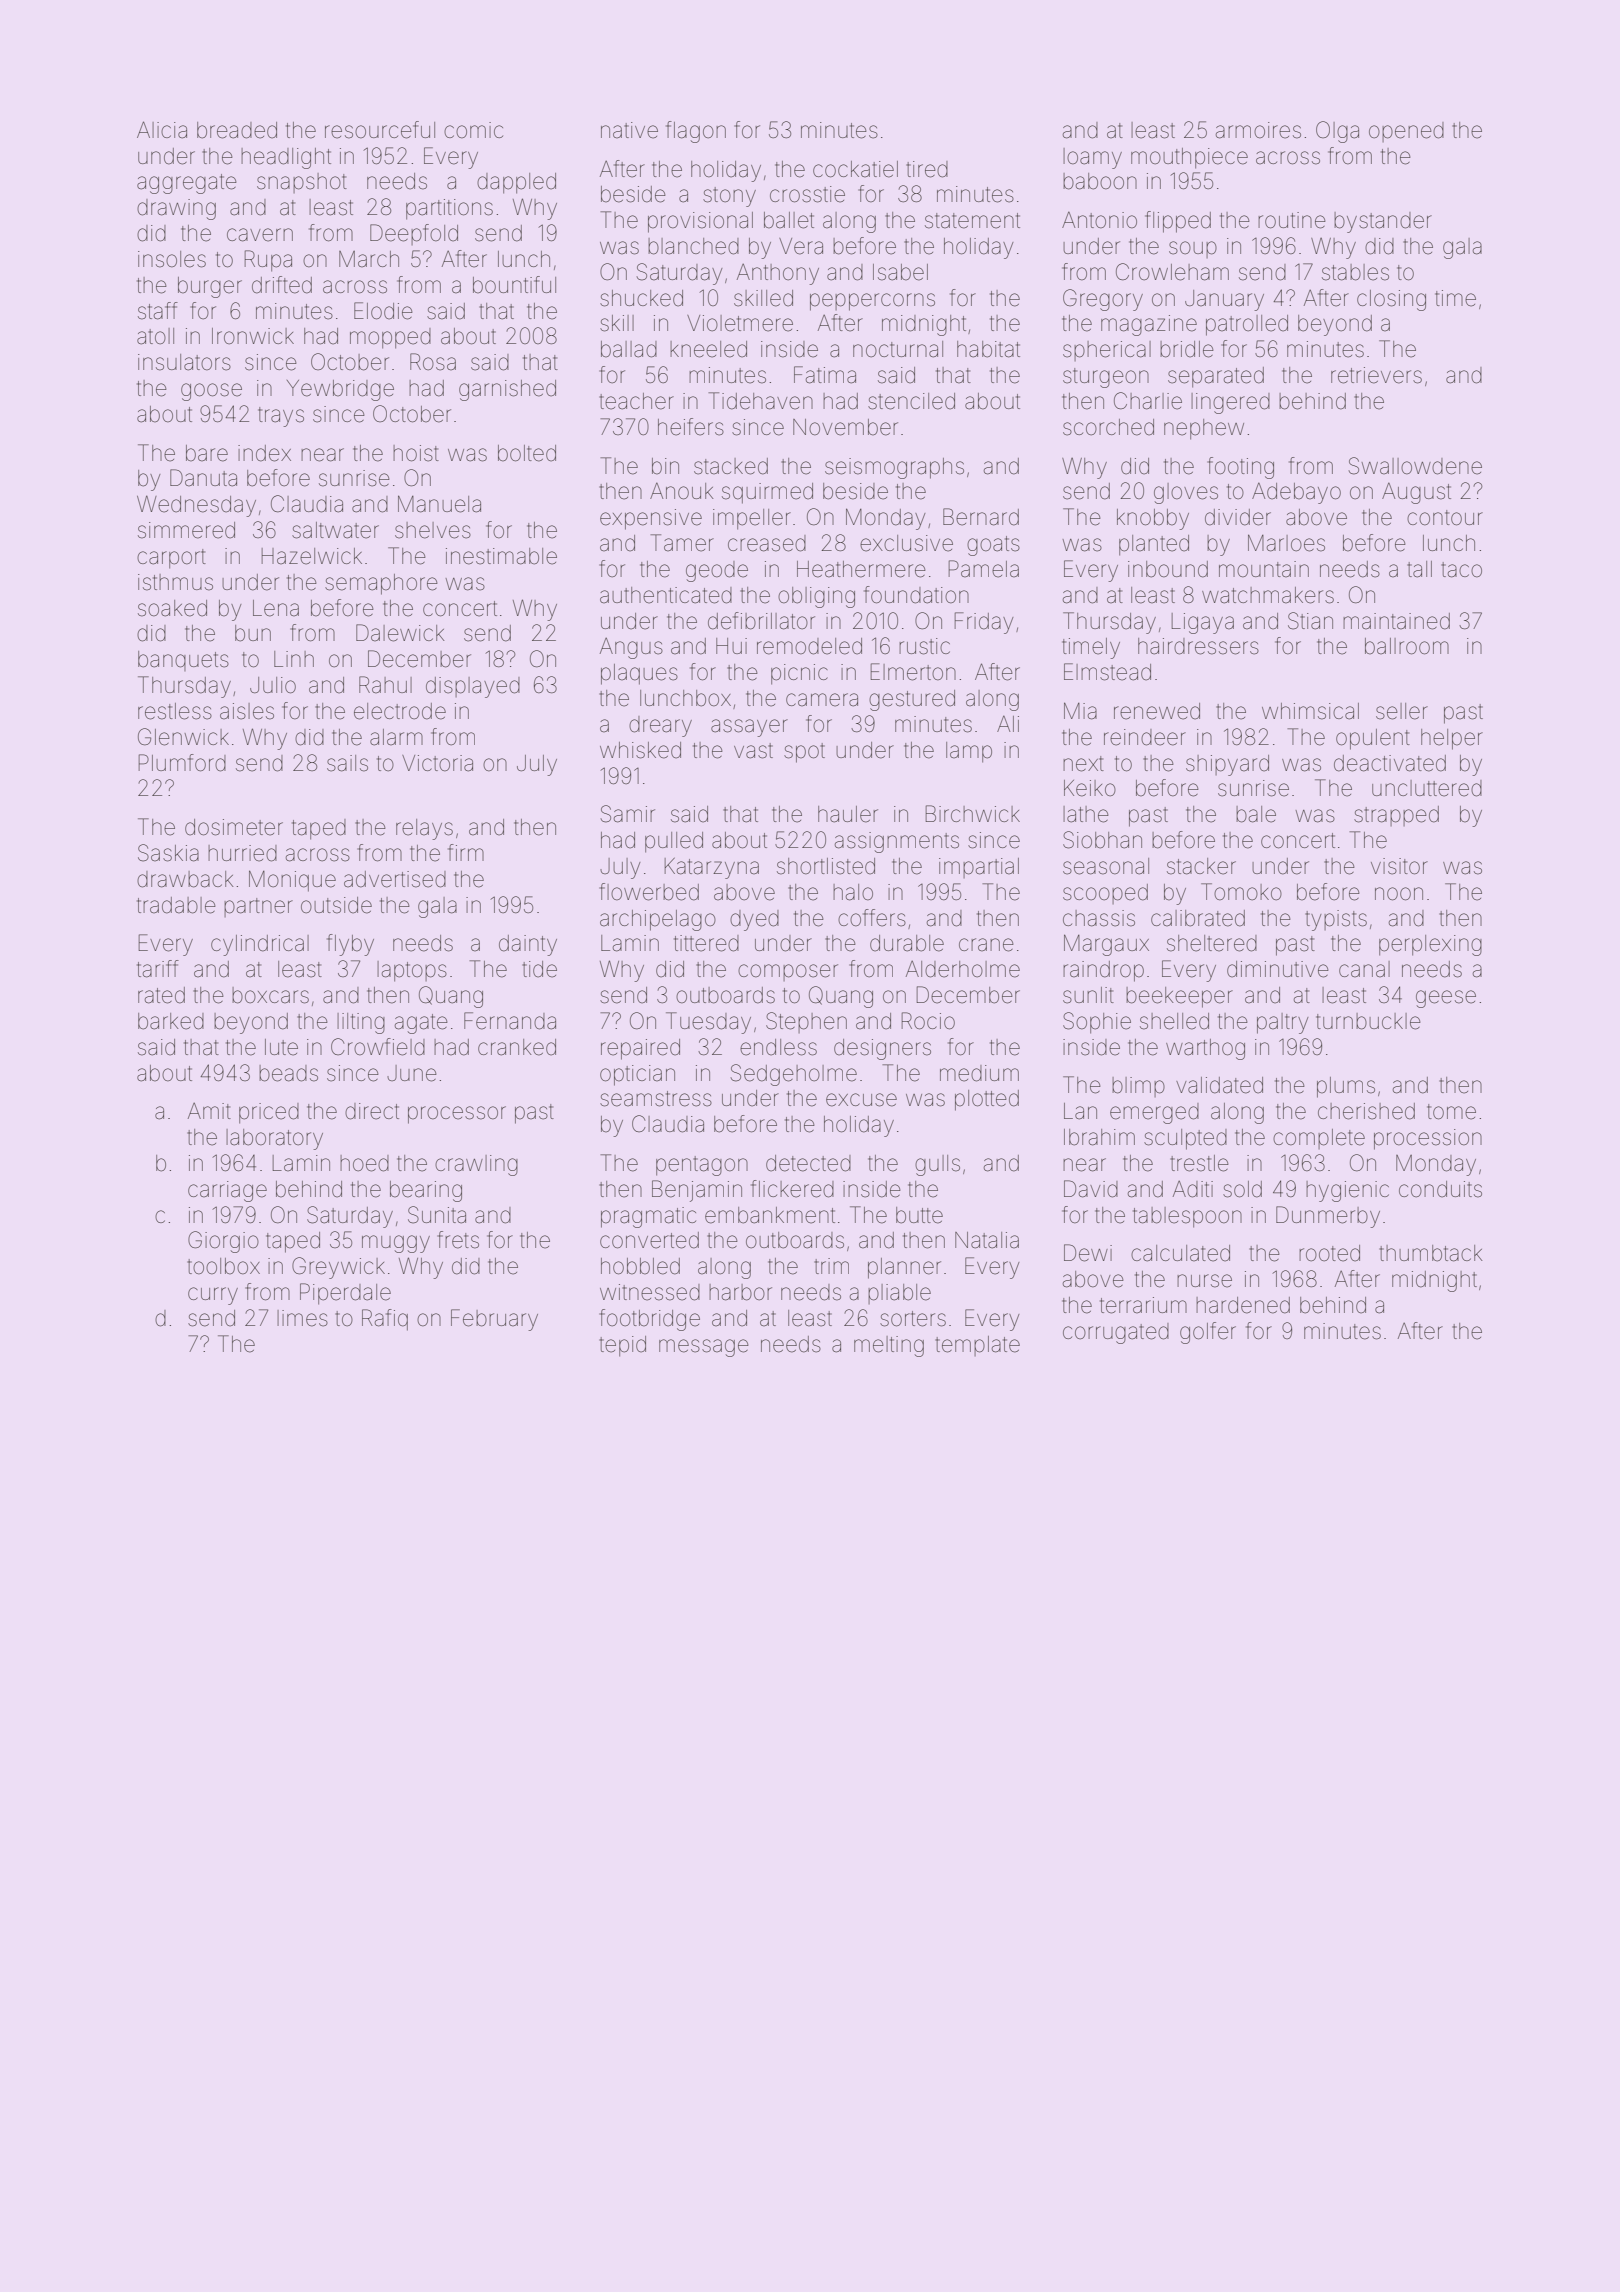 This document has height=2292, width=1620. What do you see at coordinates (184, 362) in the document?
I see `insulators` at bounding box center [184, 362].
